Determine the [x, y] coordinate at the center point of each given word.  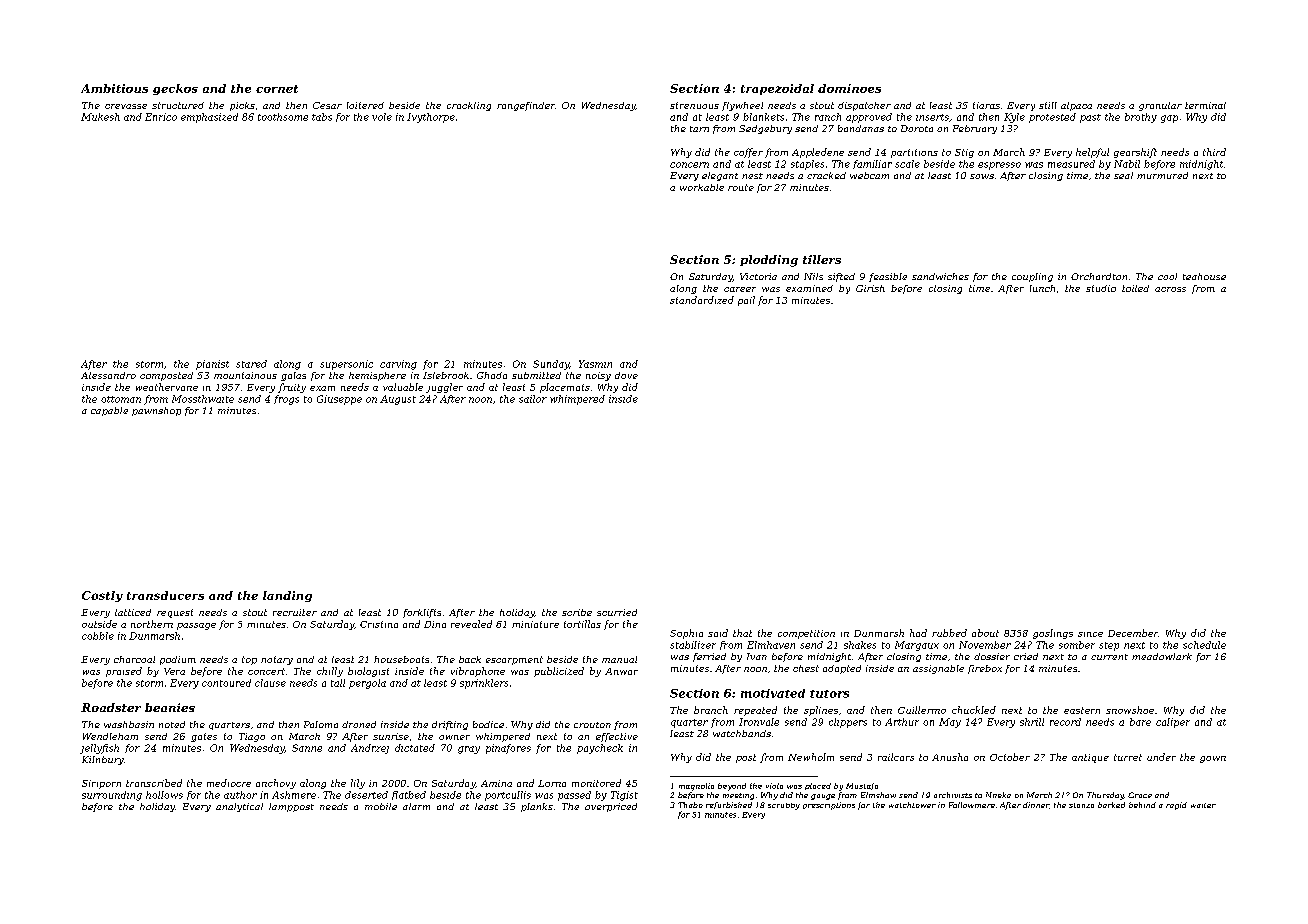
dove [626, 375]
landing [287, 596]
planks [537, 807]
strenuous [694, 105]
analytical [239, 807]
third [1214, 152]
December [1133, 633]
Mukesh [100, 117]
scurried [617, 612]
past [1090, 118]
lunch [1042, 288]
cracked [826, 175]
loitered [365, 105]
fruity [292, 388]
